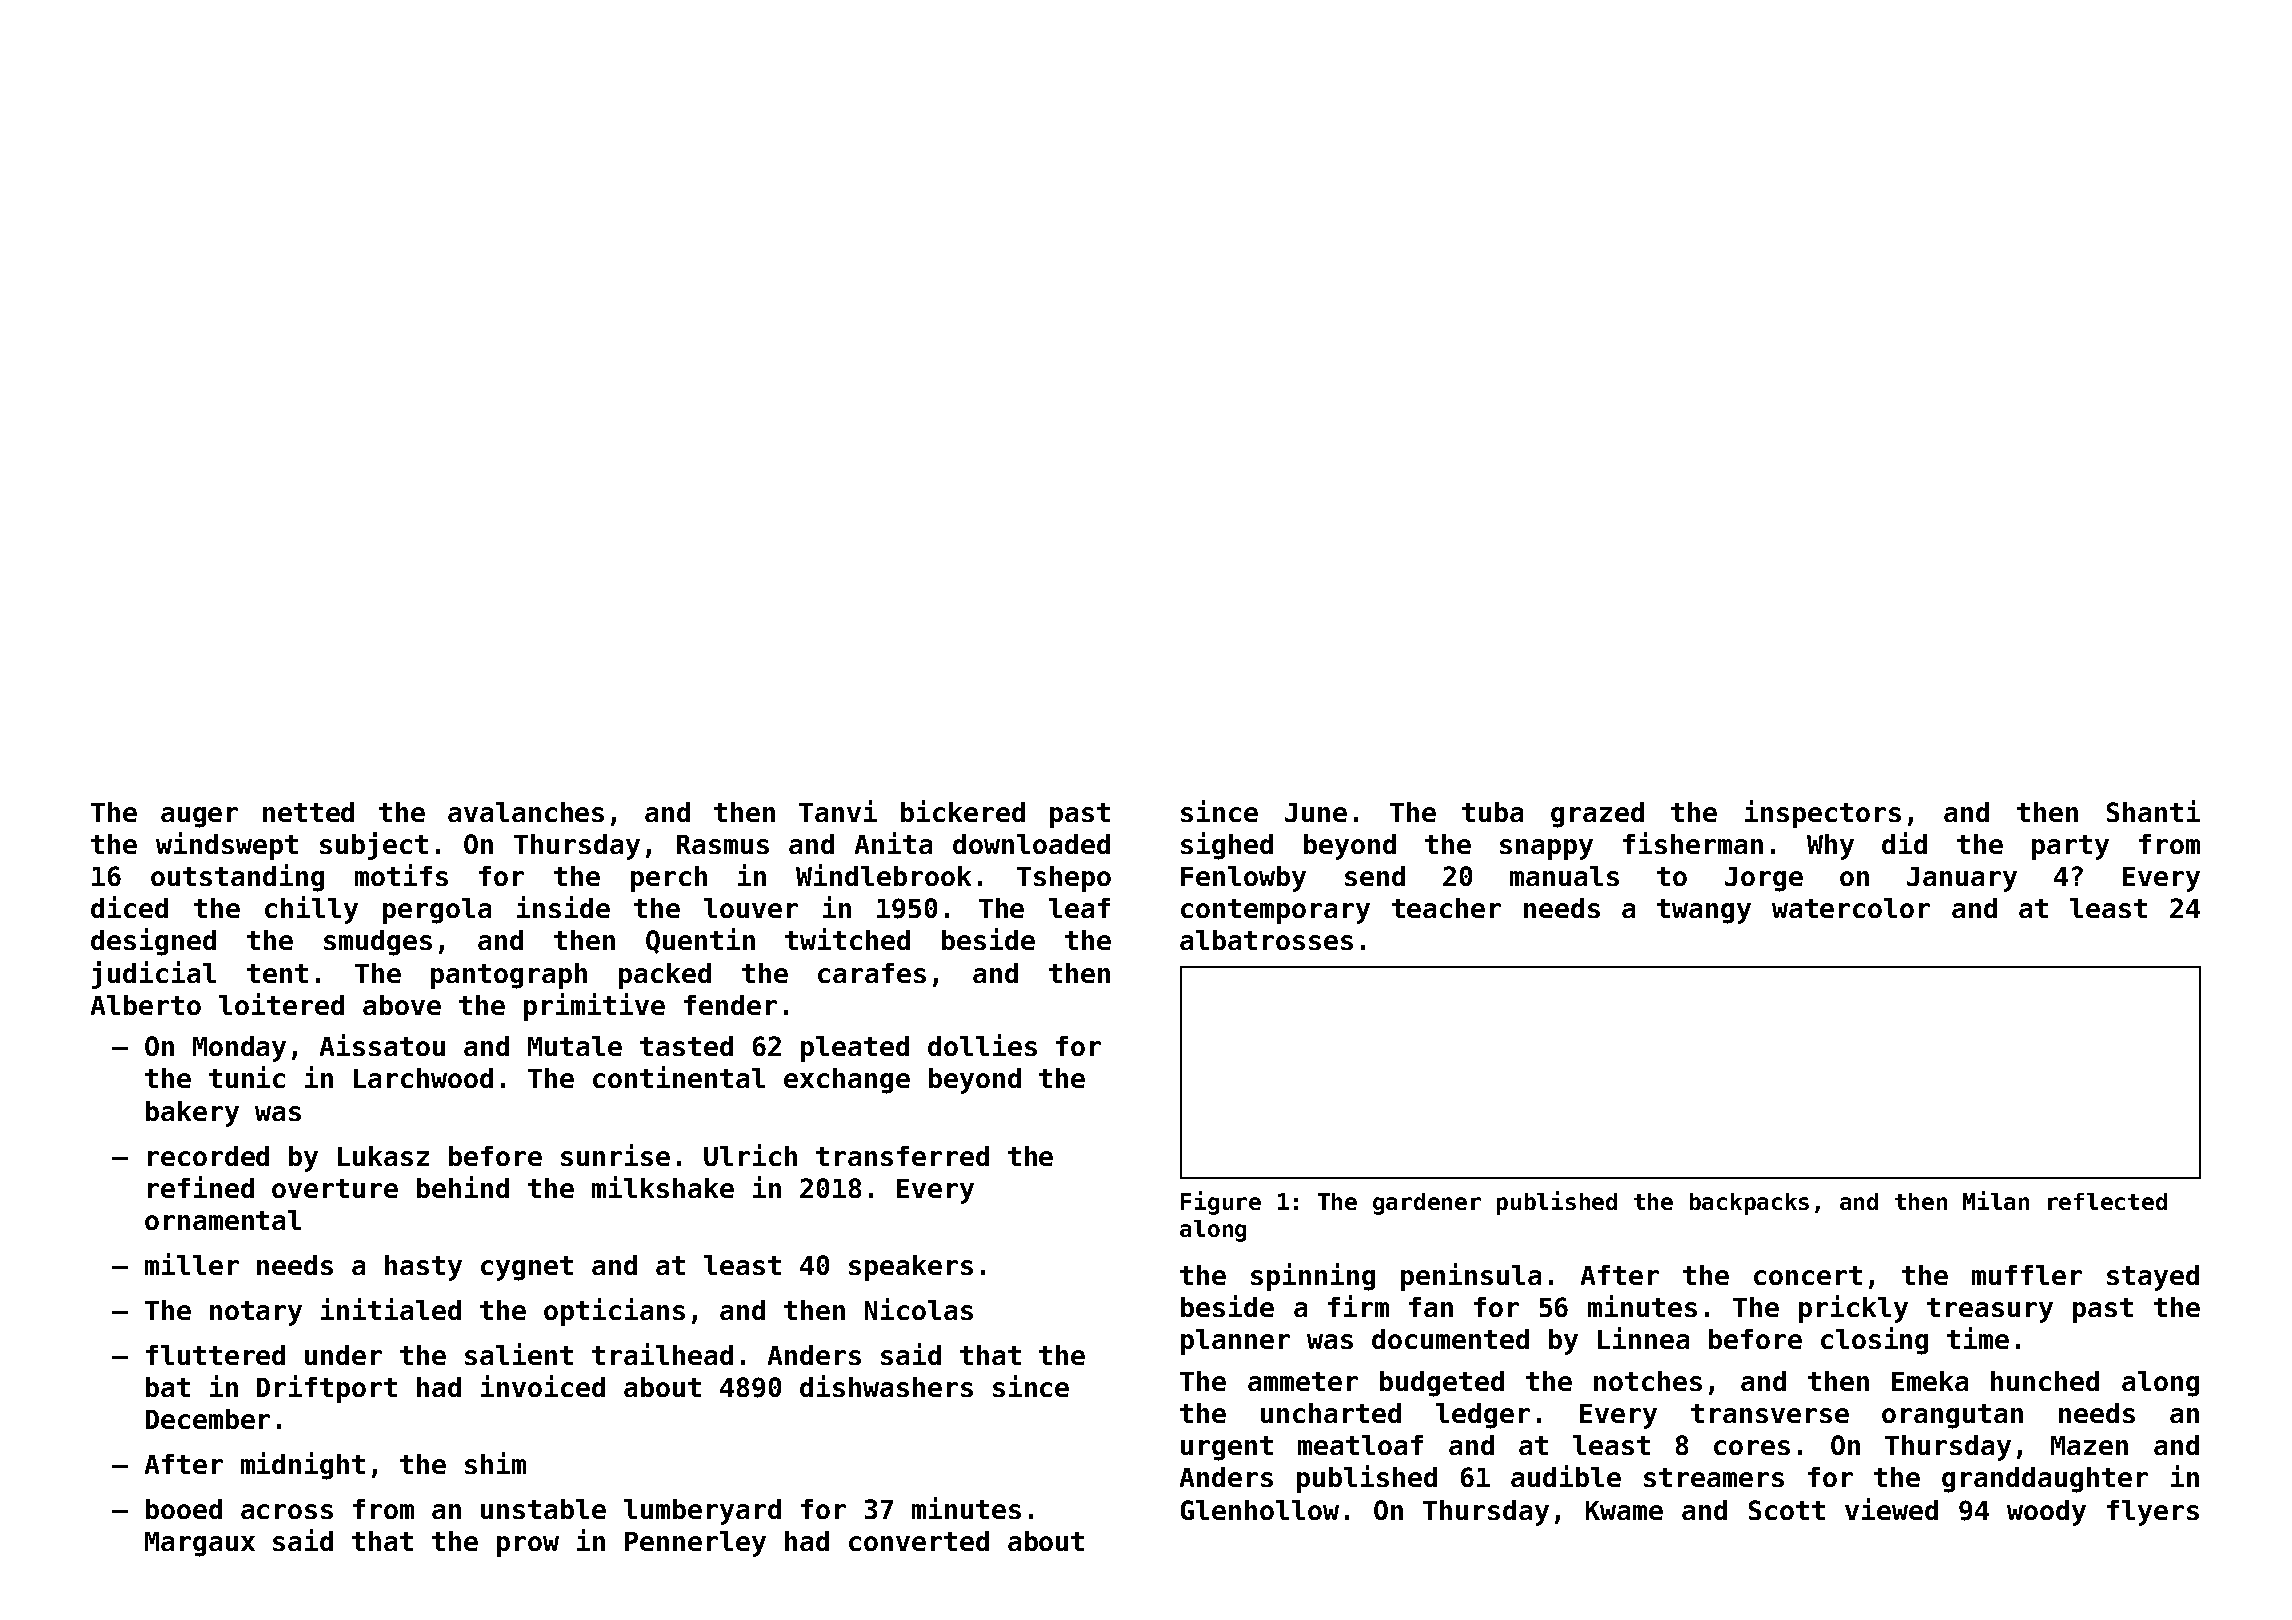 The width and height of the screenshot is (2292, 1620). I want to click on muffler, so click(2027, 1275).
